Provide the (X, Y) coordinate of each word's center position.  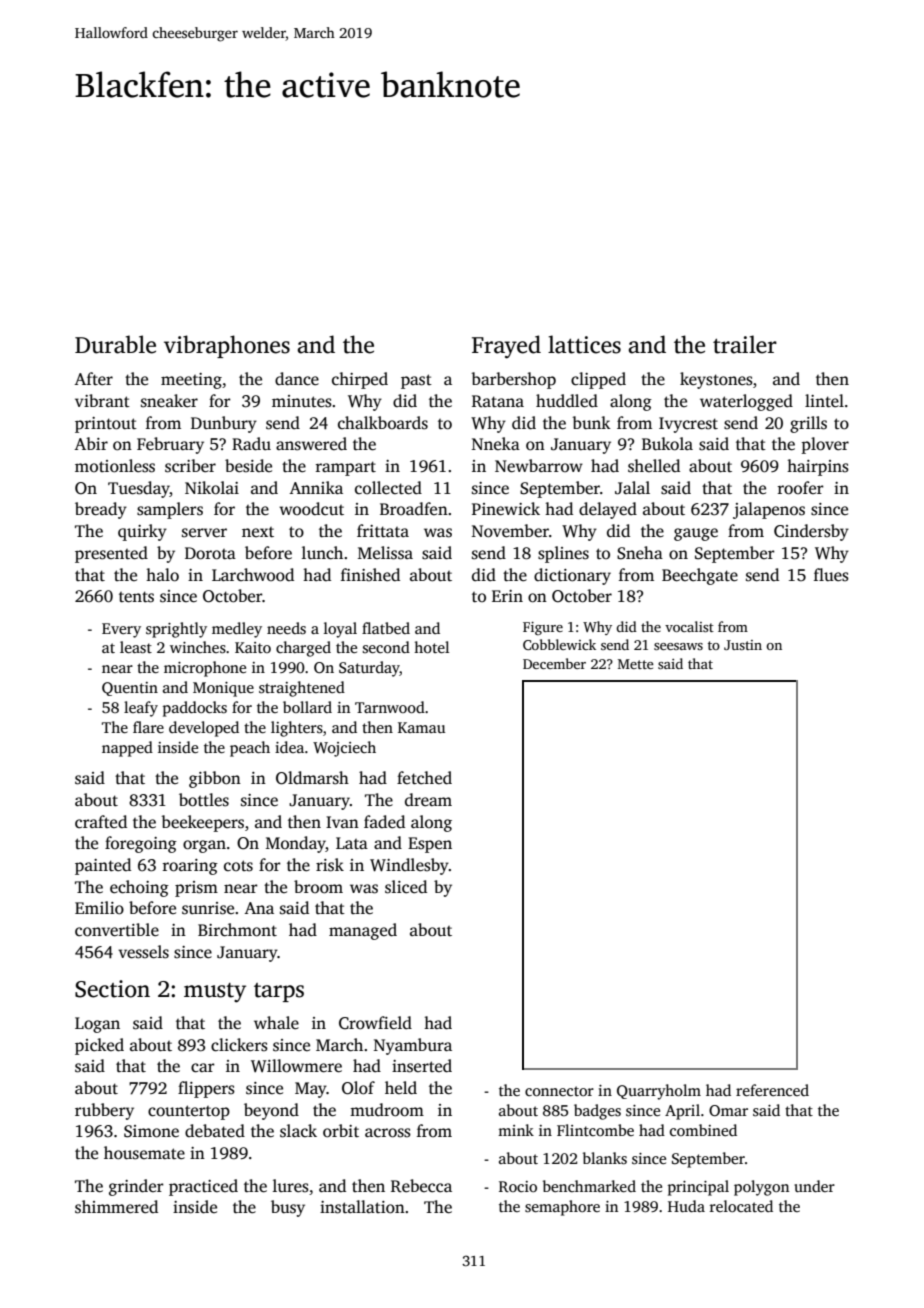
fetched (424, 778)
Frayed (506, 347)
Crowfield (375, 1023)
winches (198, 647)
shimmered (116, 1207)
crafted (101, 822)
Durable (115, 344)
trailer (745, 344)
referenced (772, 1090)
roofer (801, 488)
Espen (430, 845)
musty (215, 993)
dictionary (572, 576)
